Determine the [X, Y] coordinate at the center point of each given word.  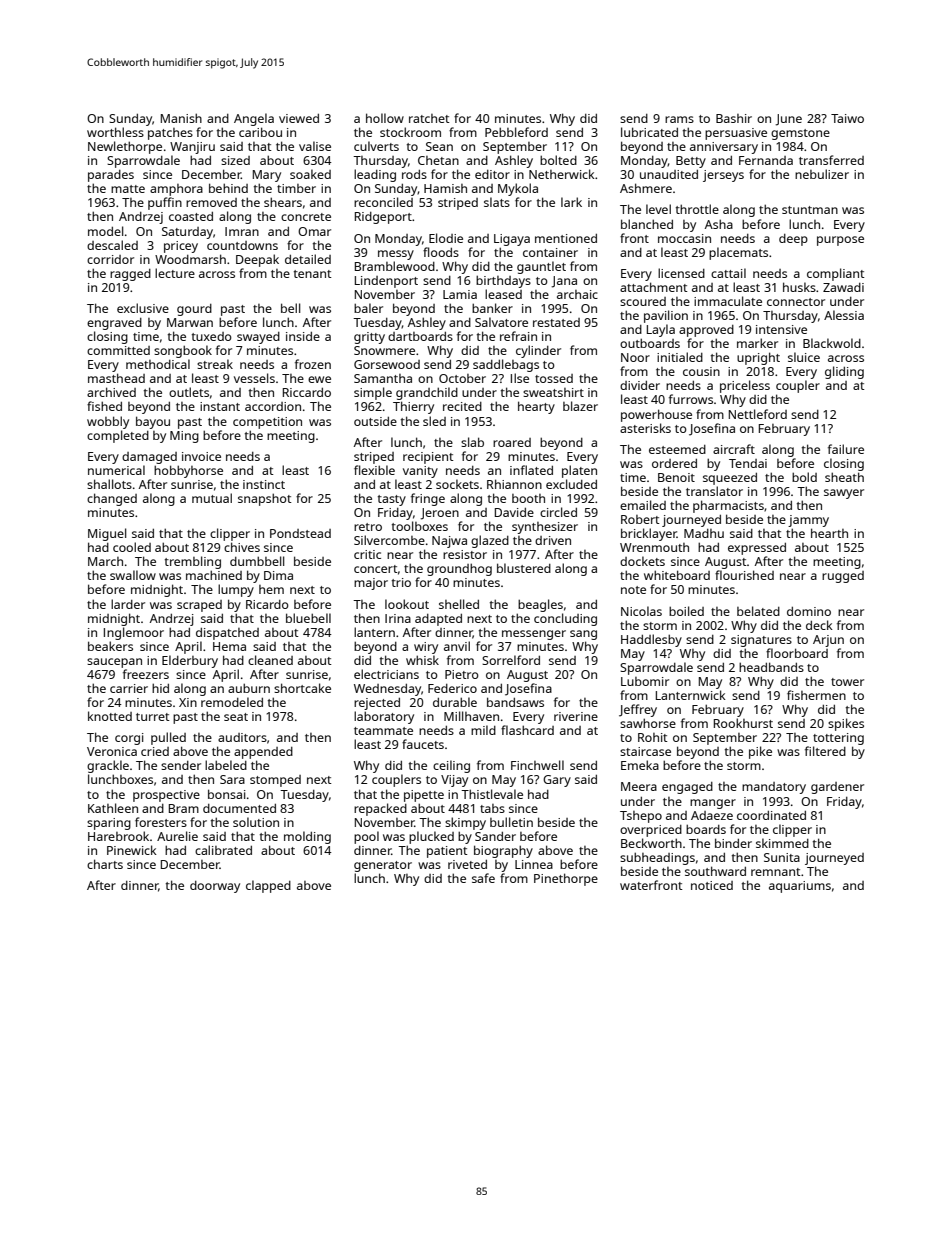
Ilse [520, 378]
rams [679, 119]
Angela [254, 119]
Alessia [844, 315]
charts [105, 864]
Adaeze [712, 815]
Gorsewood [387, 364]
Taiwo [847, 118]
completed [118, 436]
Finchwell [537, 765]
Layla [661, 330]
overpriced [651, 831]
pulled [168, 738]
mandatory [774, 788]
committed [118, 350]
